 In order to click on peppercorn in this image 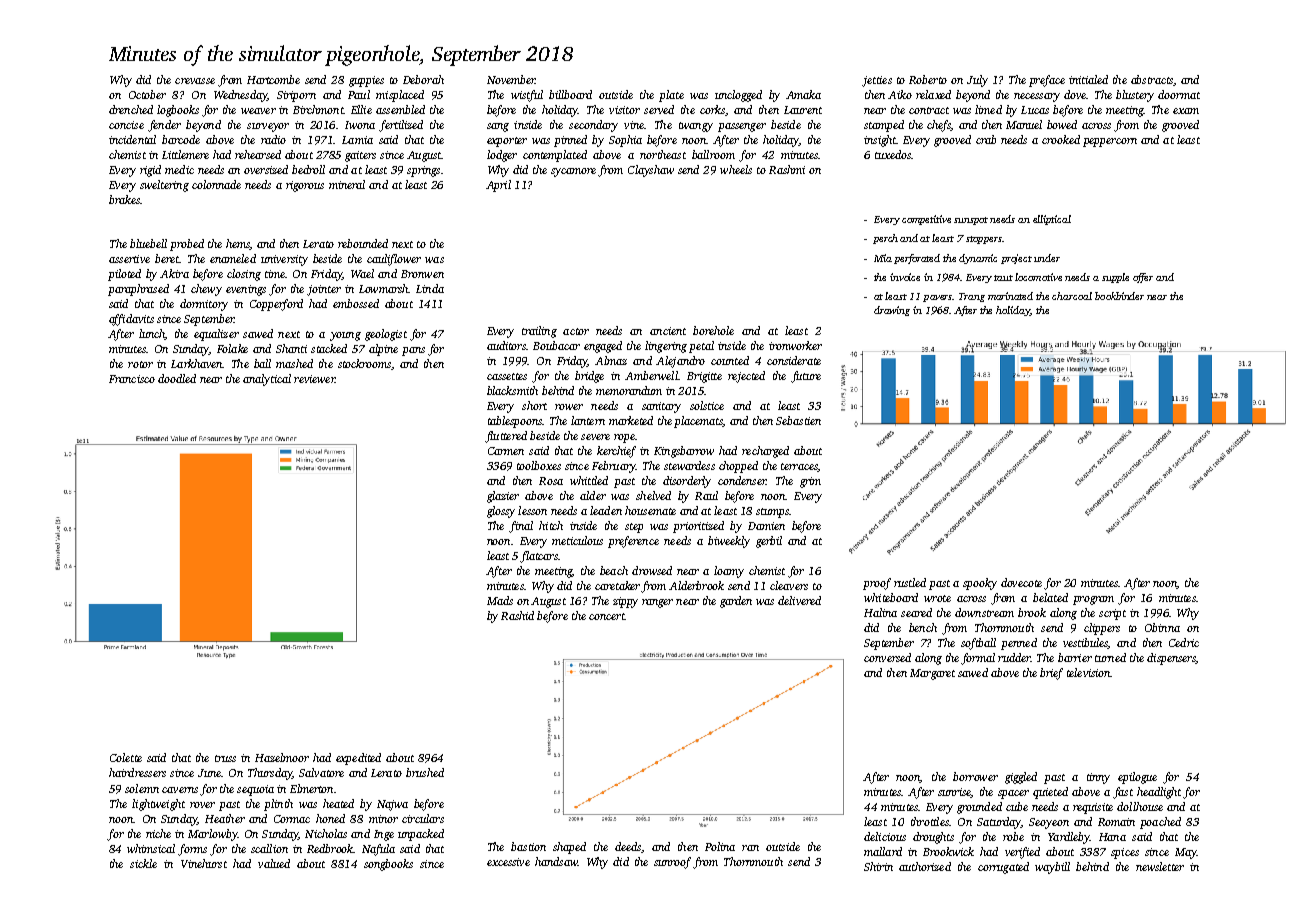, I will do `click(1110, 142)`.
